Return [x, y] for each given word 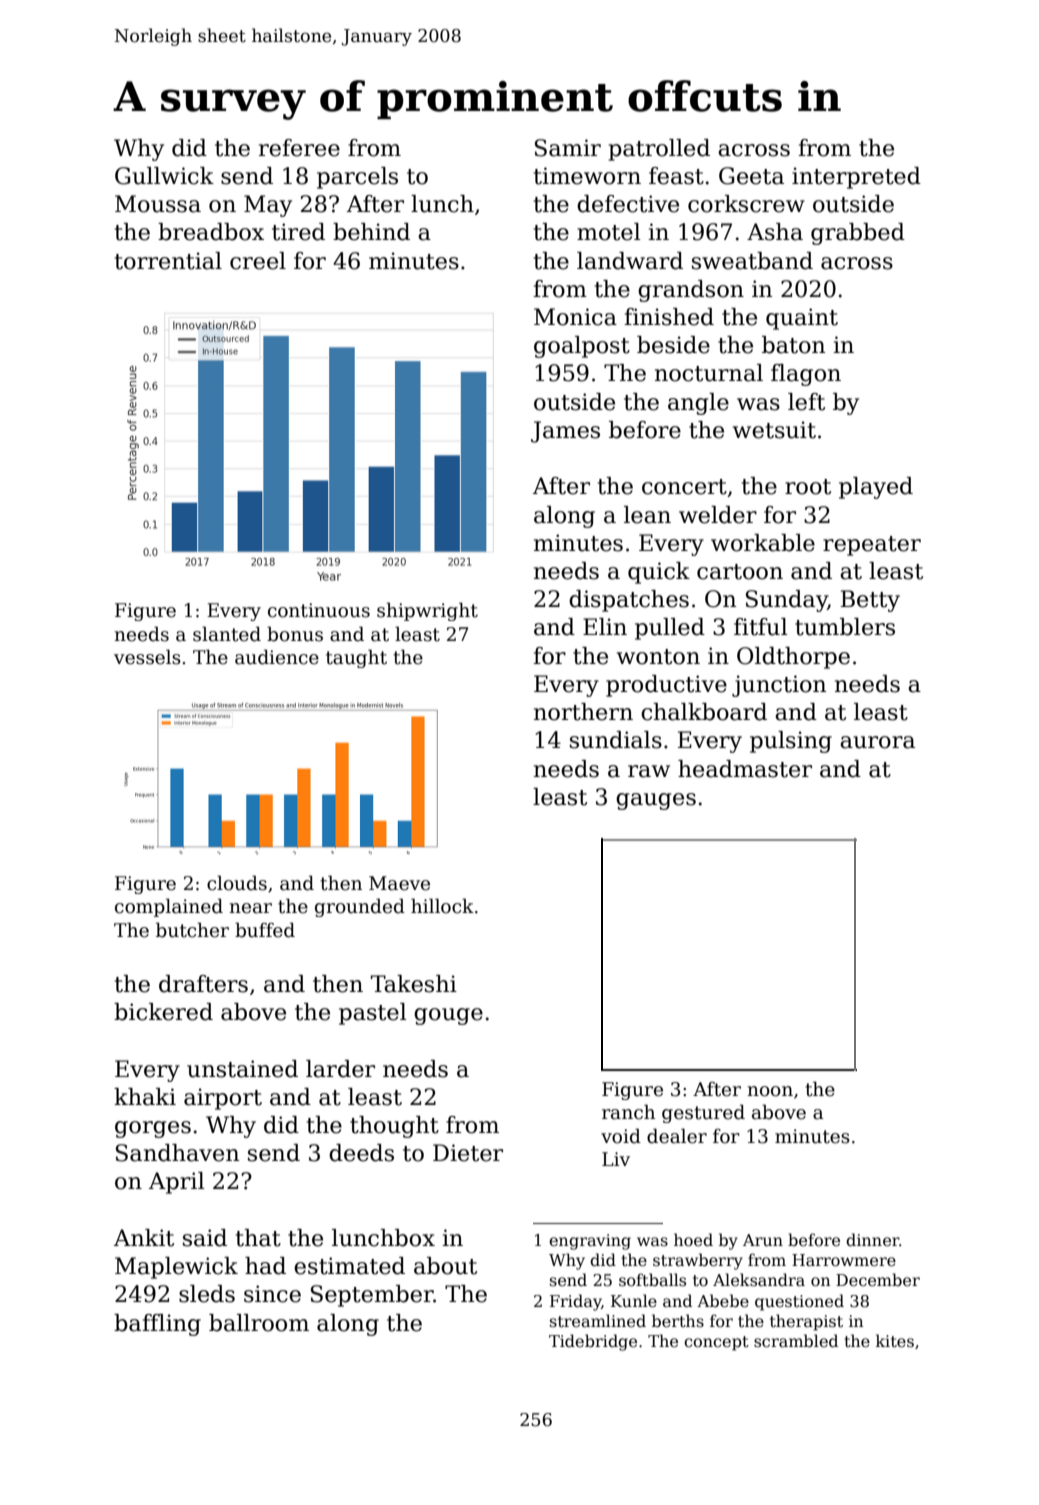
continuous [319, 610]
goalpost [582, 347]
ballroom [259, 1323]
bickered [163, 1012]
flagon [806, 375]
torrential [168, 261]
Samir [568, 148]
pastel [373, 1014]
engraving [590, 1242]
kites [895, 1341]
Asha [775, 232]
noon [770, 1091]
